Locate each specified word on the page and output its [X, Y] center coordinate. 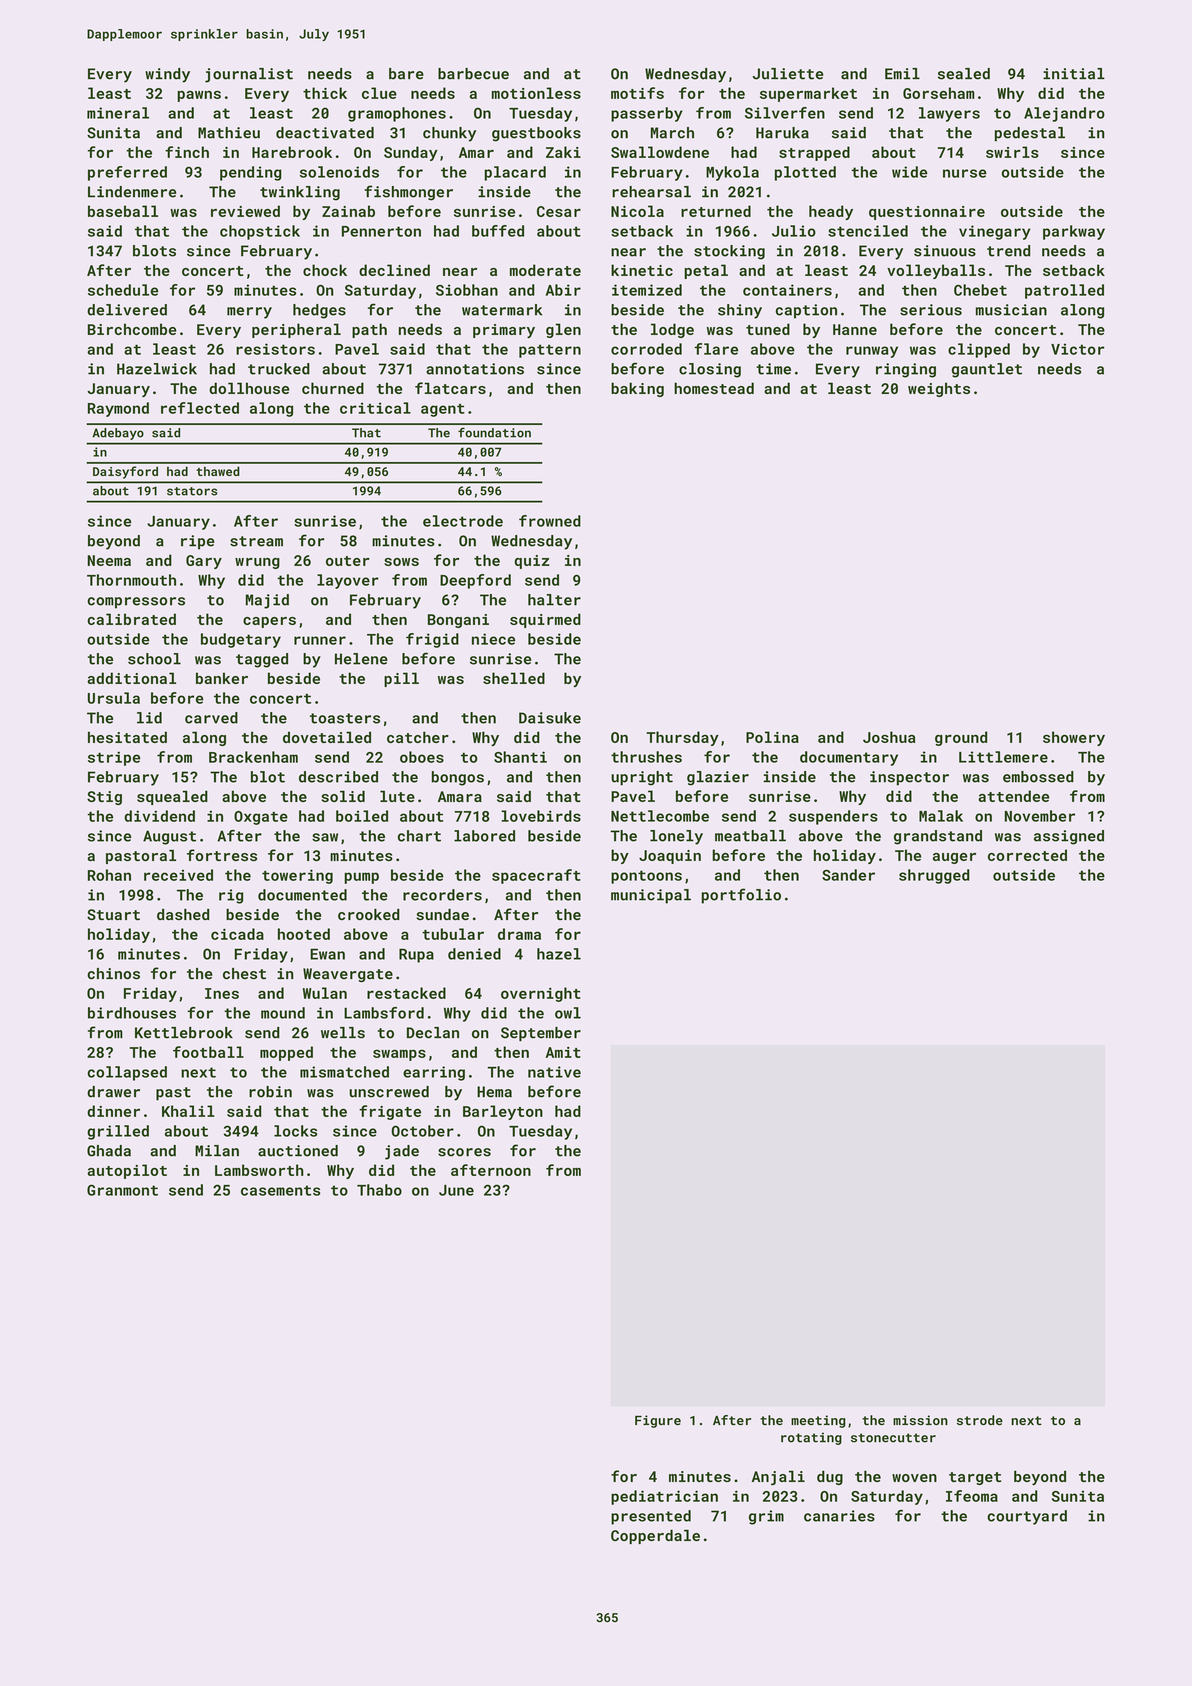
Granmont [122, 1190]
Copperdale [655, 1536]
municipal [651, 896]
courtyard [1027, 1517]
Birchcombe [132, 329]
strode [980, 1420]
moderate [545, 270]
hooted [304, 934]
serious [931, 310]
